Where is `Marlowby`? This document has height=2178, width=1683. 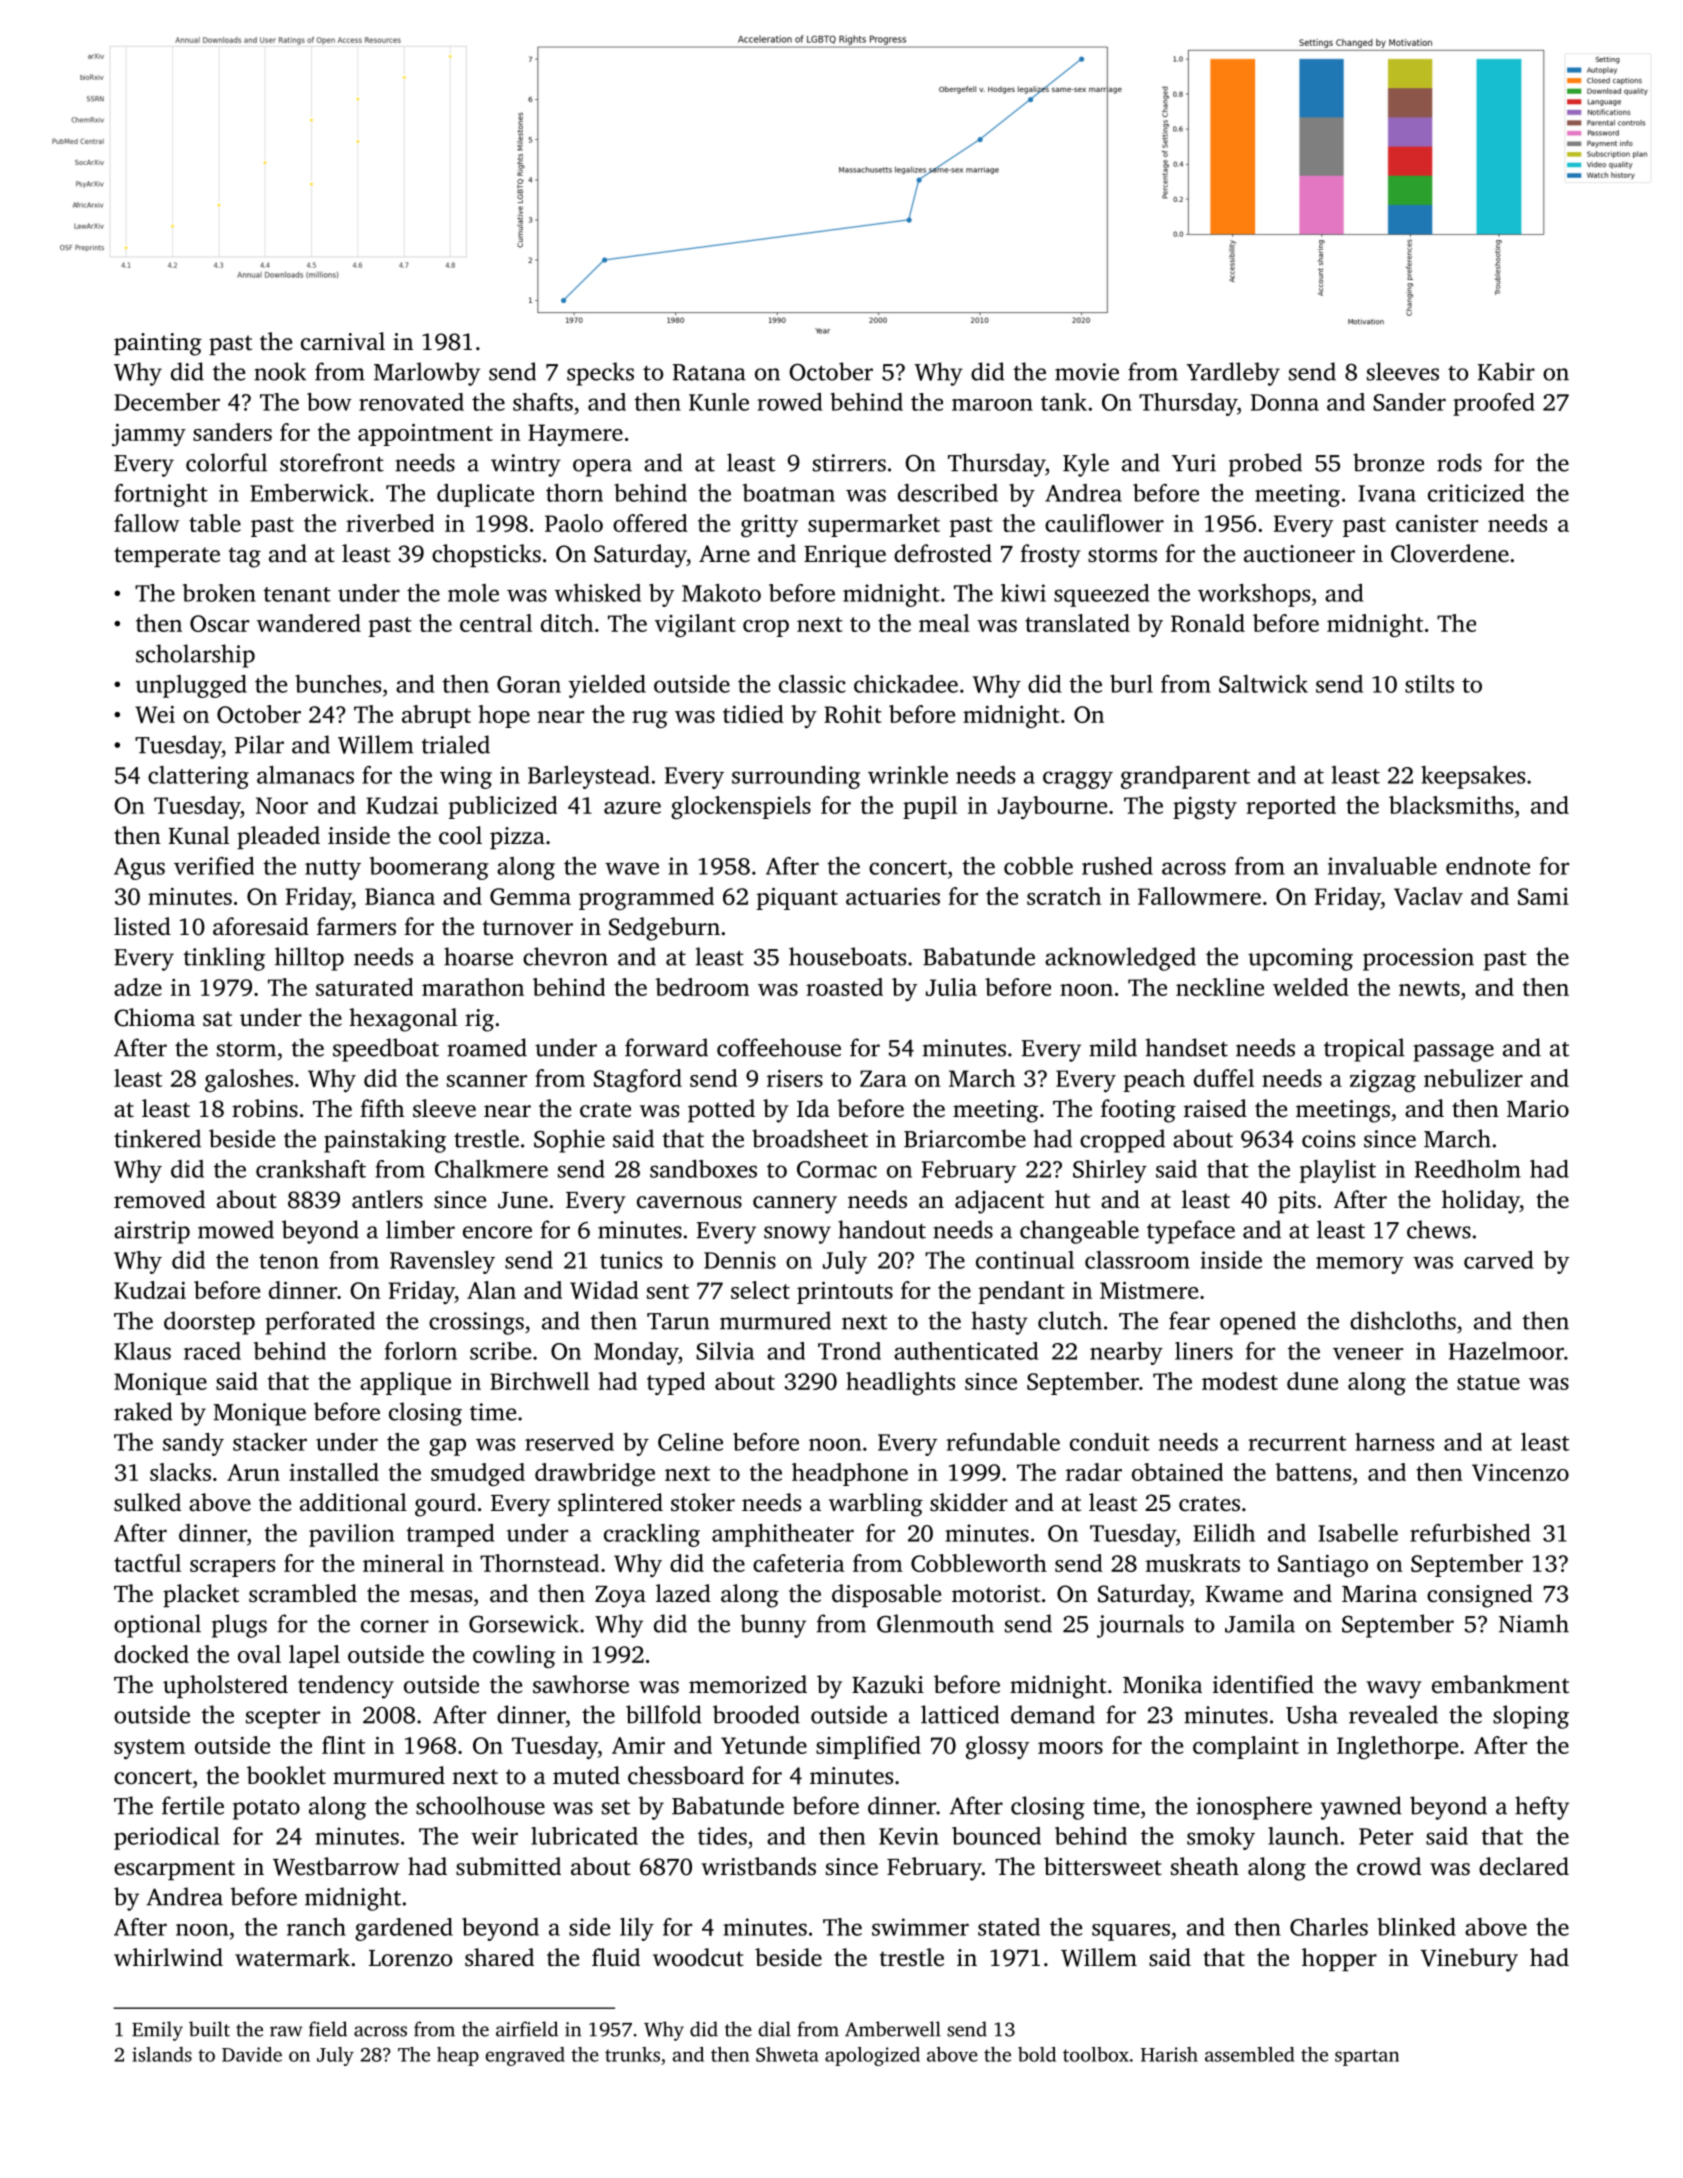 Marlowby is located at coordinates (427, 374).
